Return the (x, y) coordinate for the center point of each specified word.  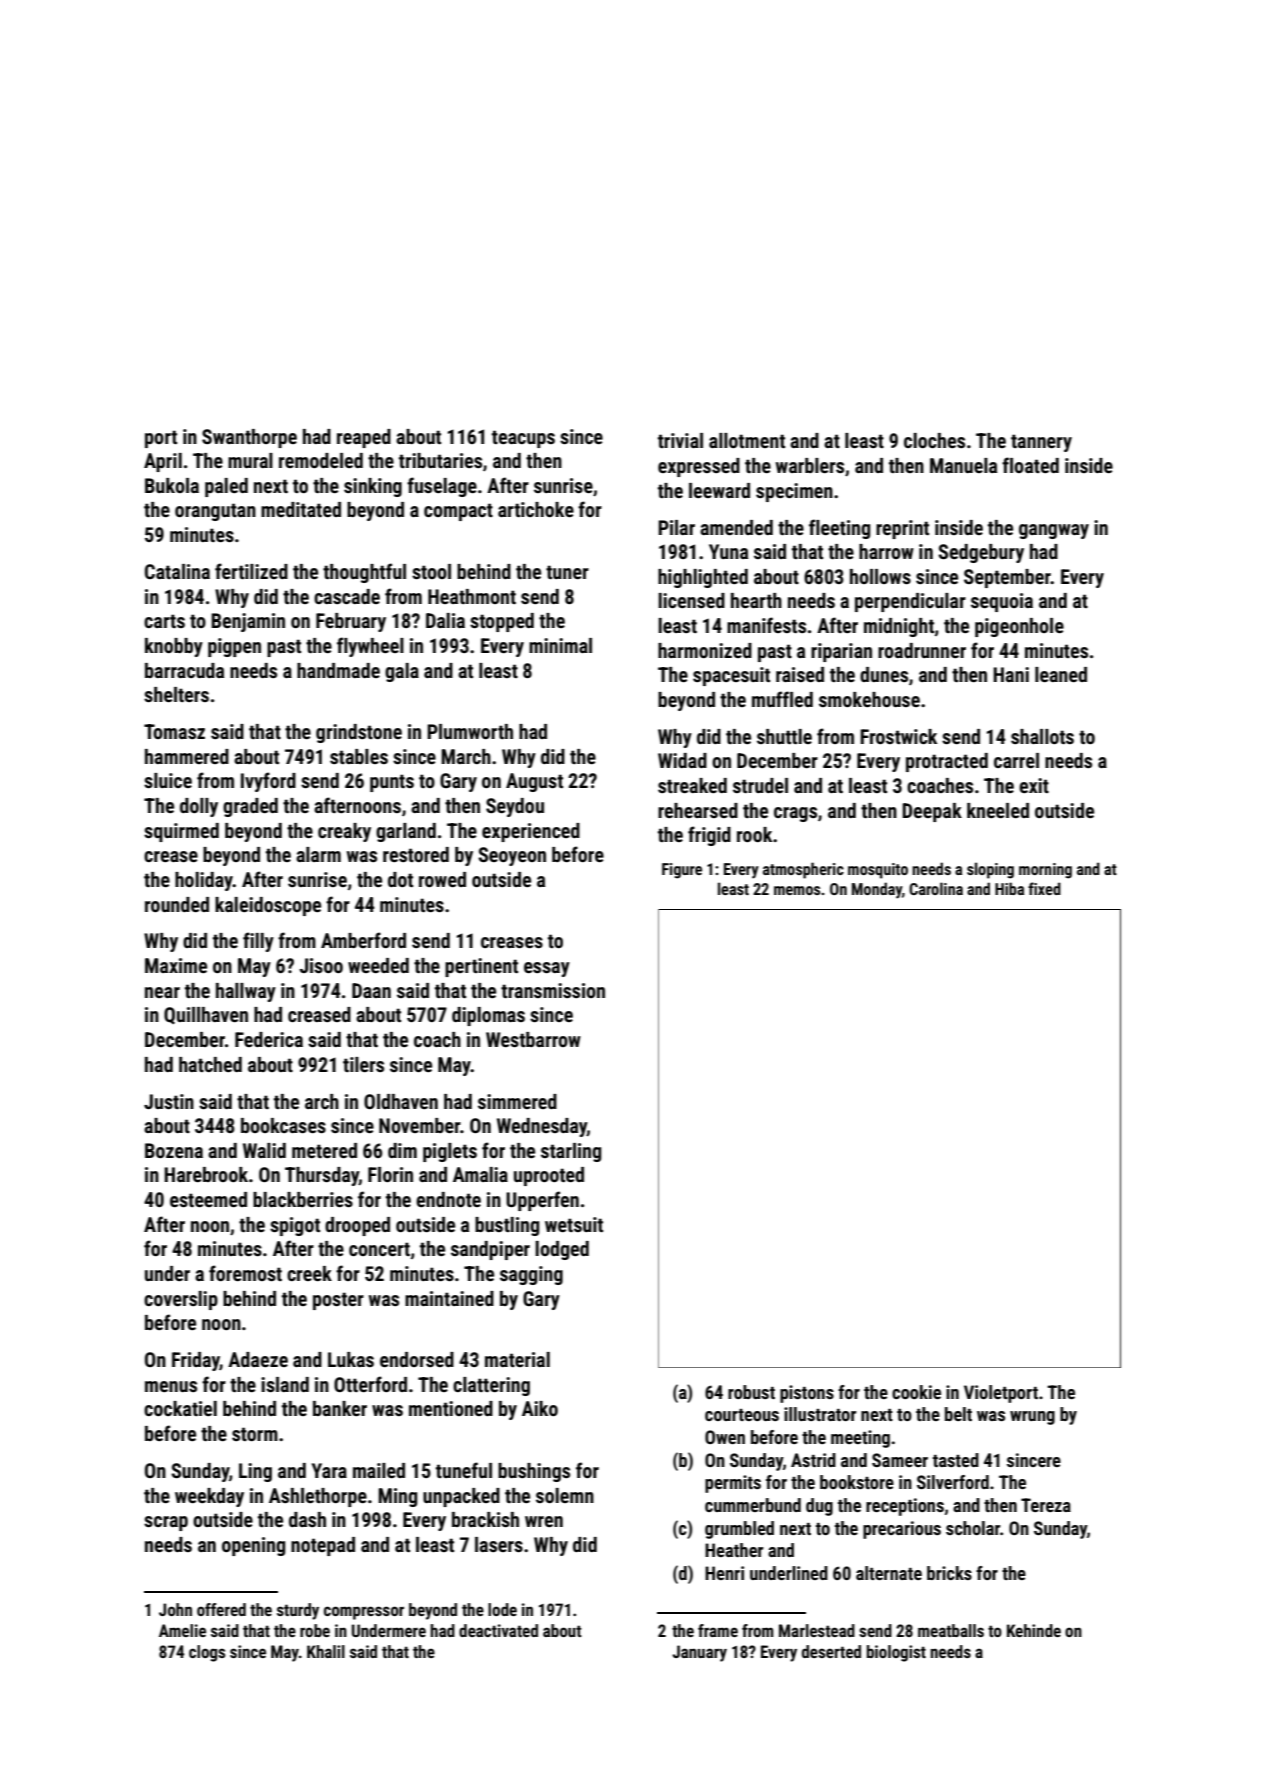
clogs (207, 1653)
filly (258, 942)
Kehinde (1034, 1630)
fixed (1044, 888)
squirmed (181, 832)
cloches (934, 440)
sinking (373, 487)
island (285, 1384)
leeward (719, 490)
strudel (760, 785)
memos (797, 890)
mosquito (878, 871)
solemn (565, 1495)
